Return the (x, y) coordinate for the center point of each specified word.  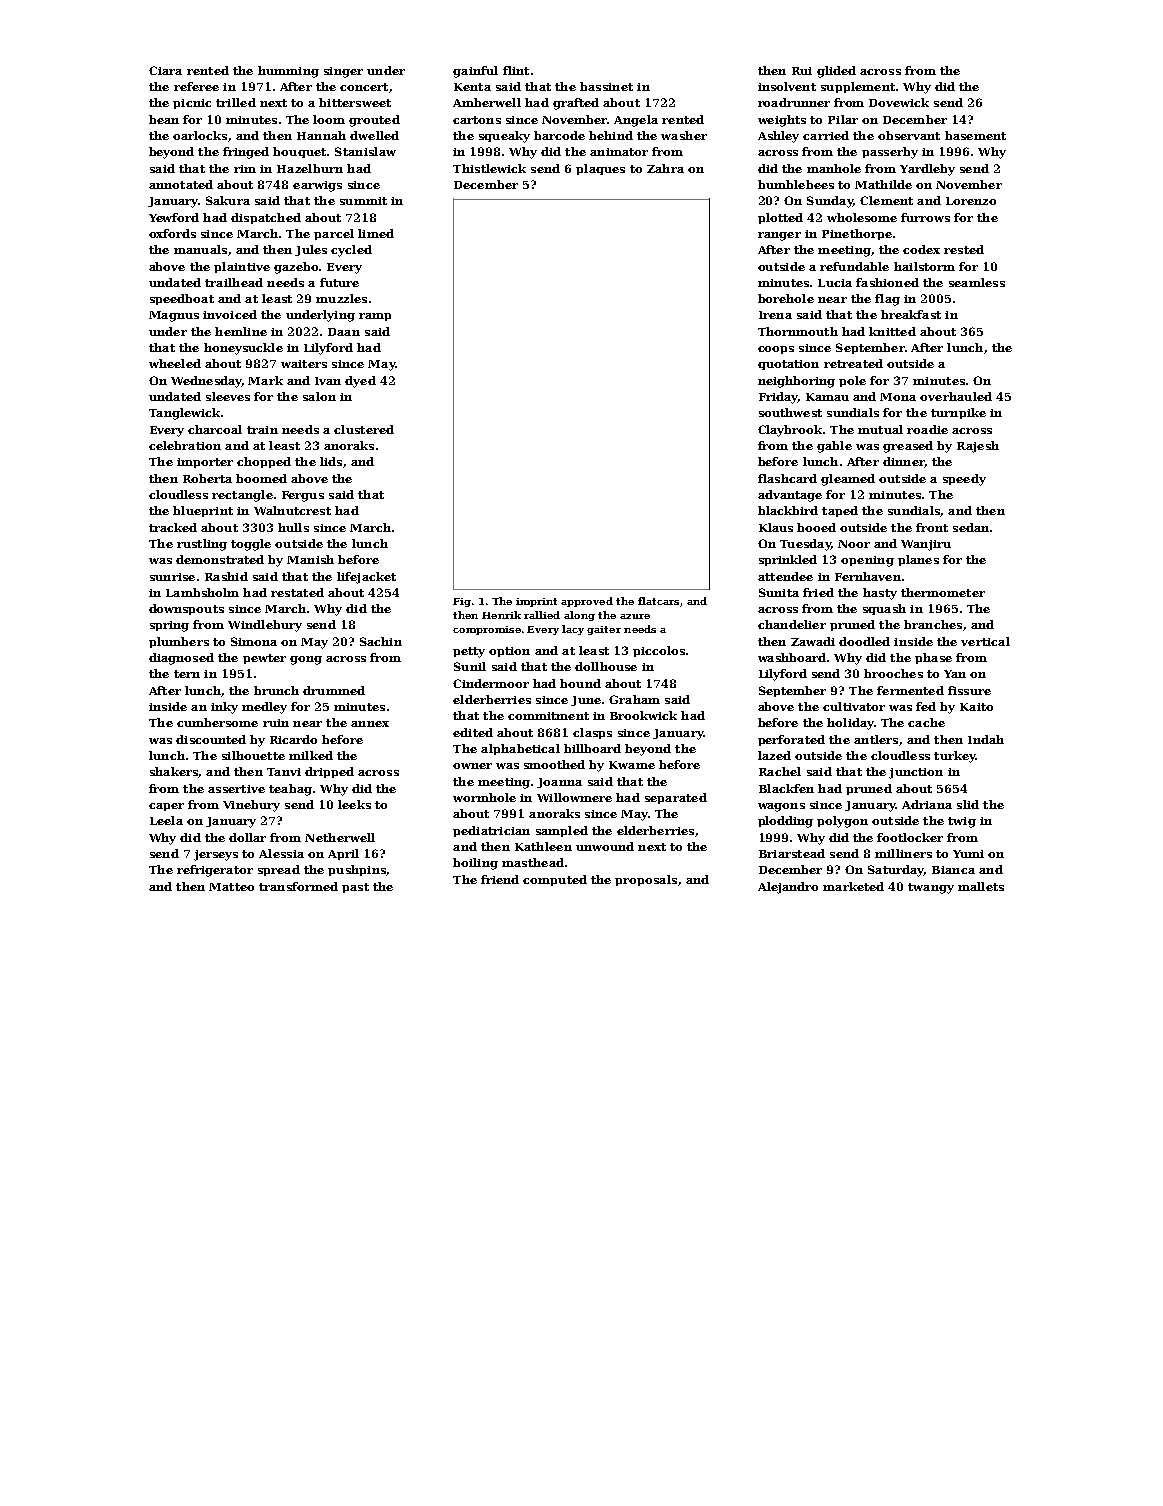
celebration (185, 445)
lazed (774, 755)
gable (834, 447)
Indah (986, 739)
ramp (375, 317)
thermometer (943, 592)
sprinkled (788, 560)
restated (297, 592)
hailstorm (924, 266)
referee (196, 86)
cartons (477, 120)
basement (975, 135)
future (339, 282)
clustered (364, 429)
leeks (354, 804)
